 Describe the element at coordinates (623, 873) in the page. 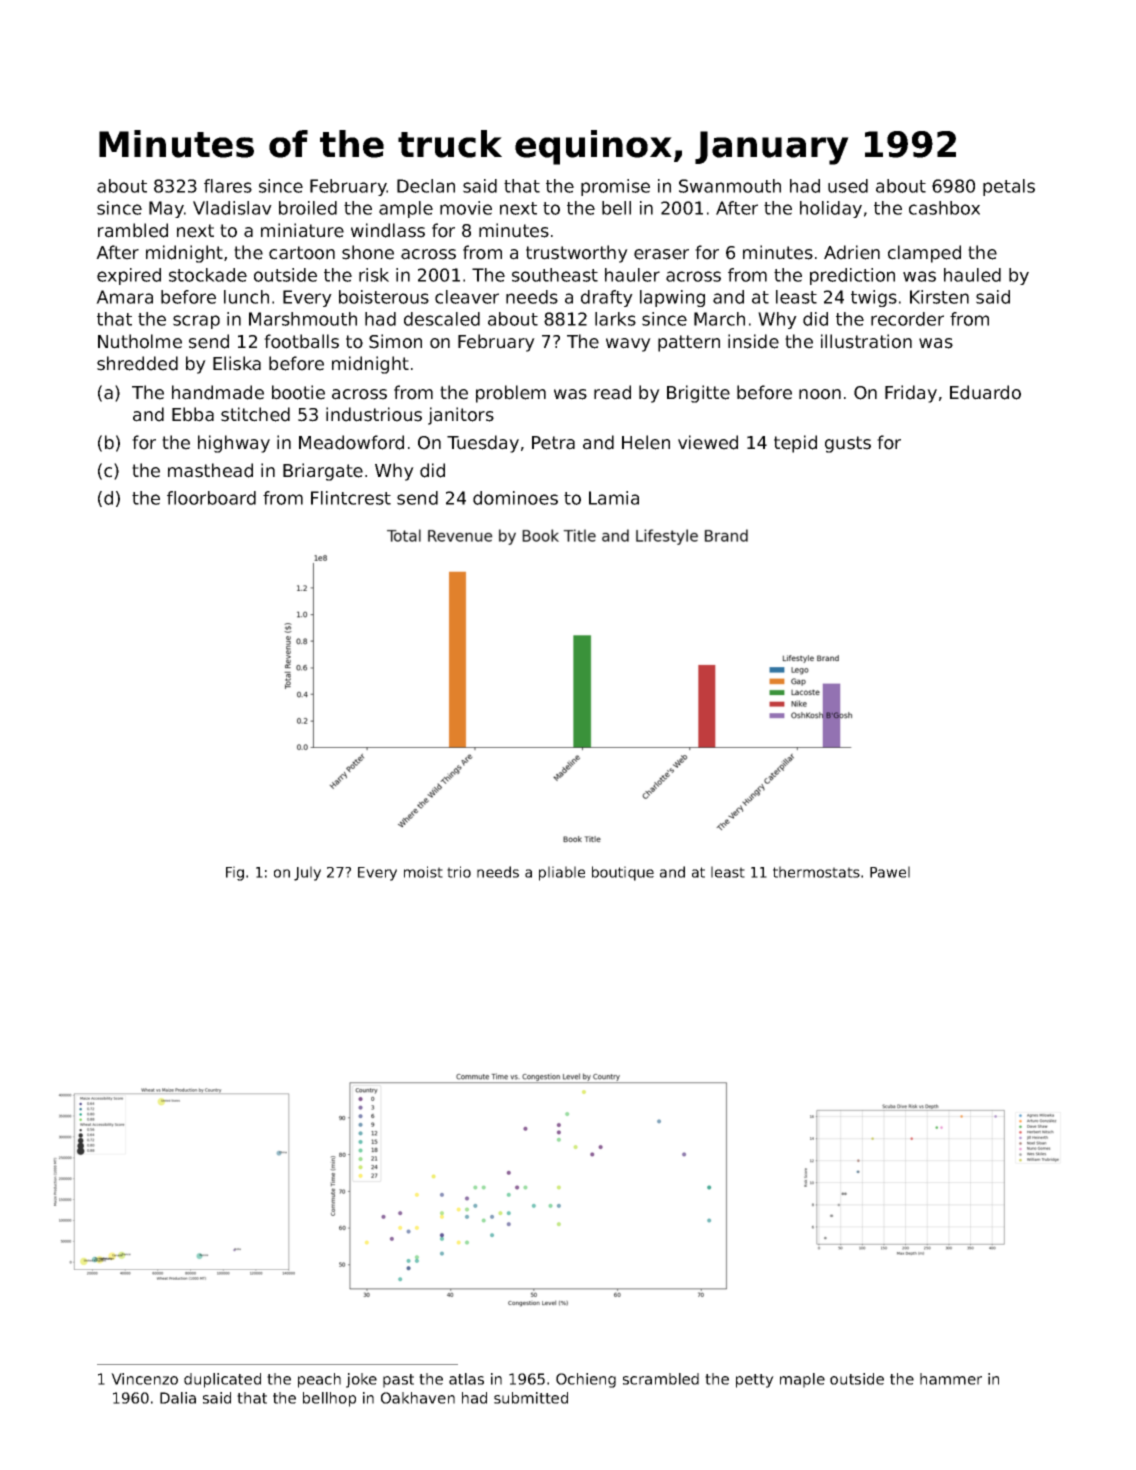

I see `boutique` at that location.
